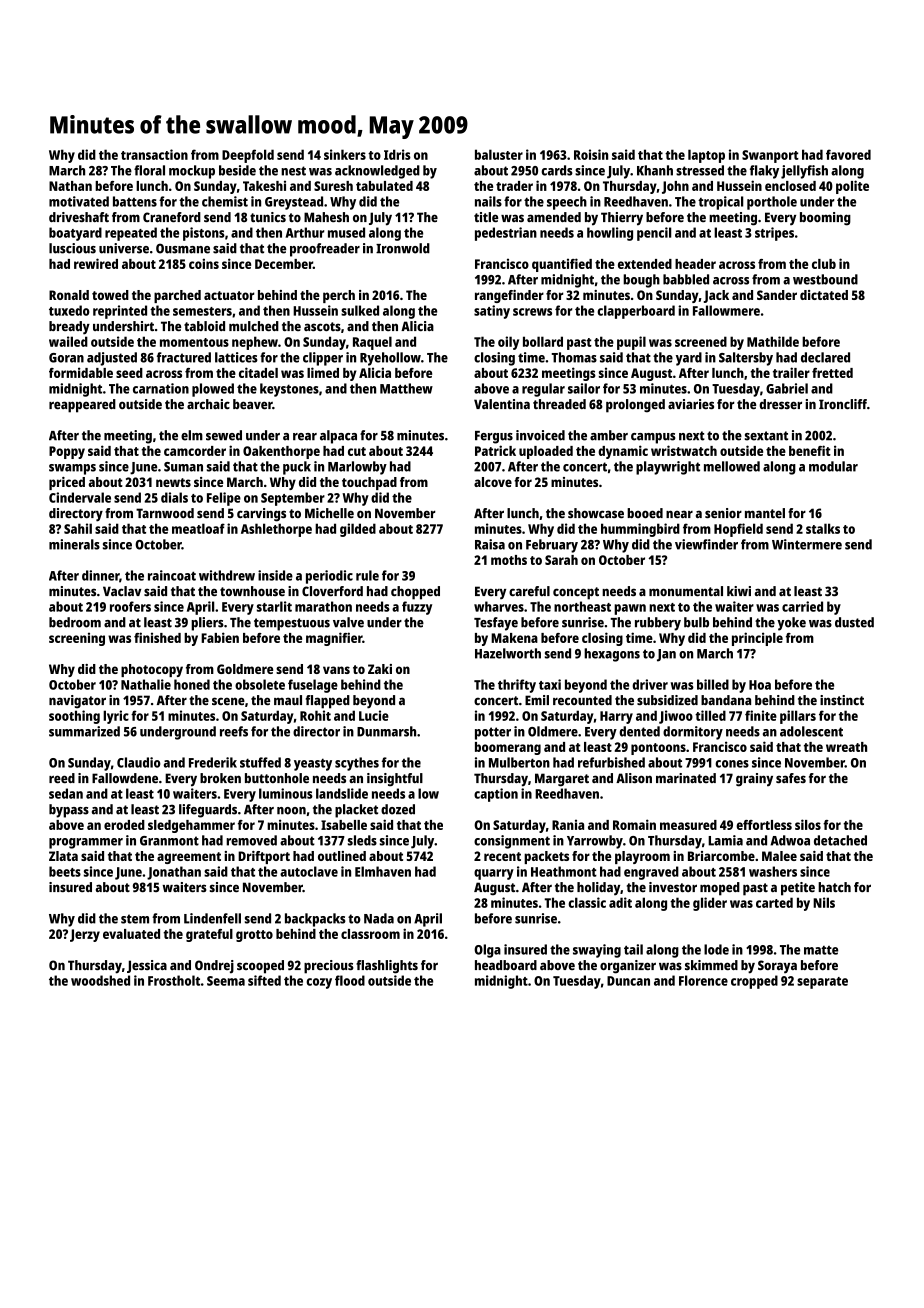  Describe the element at coordinates (824, 902) in the document. I see `Nils` at that location.
